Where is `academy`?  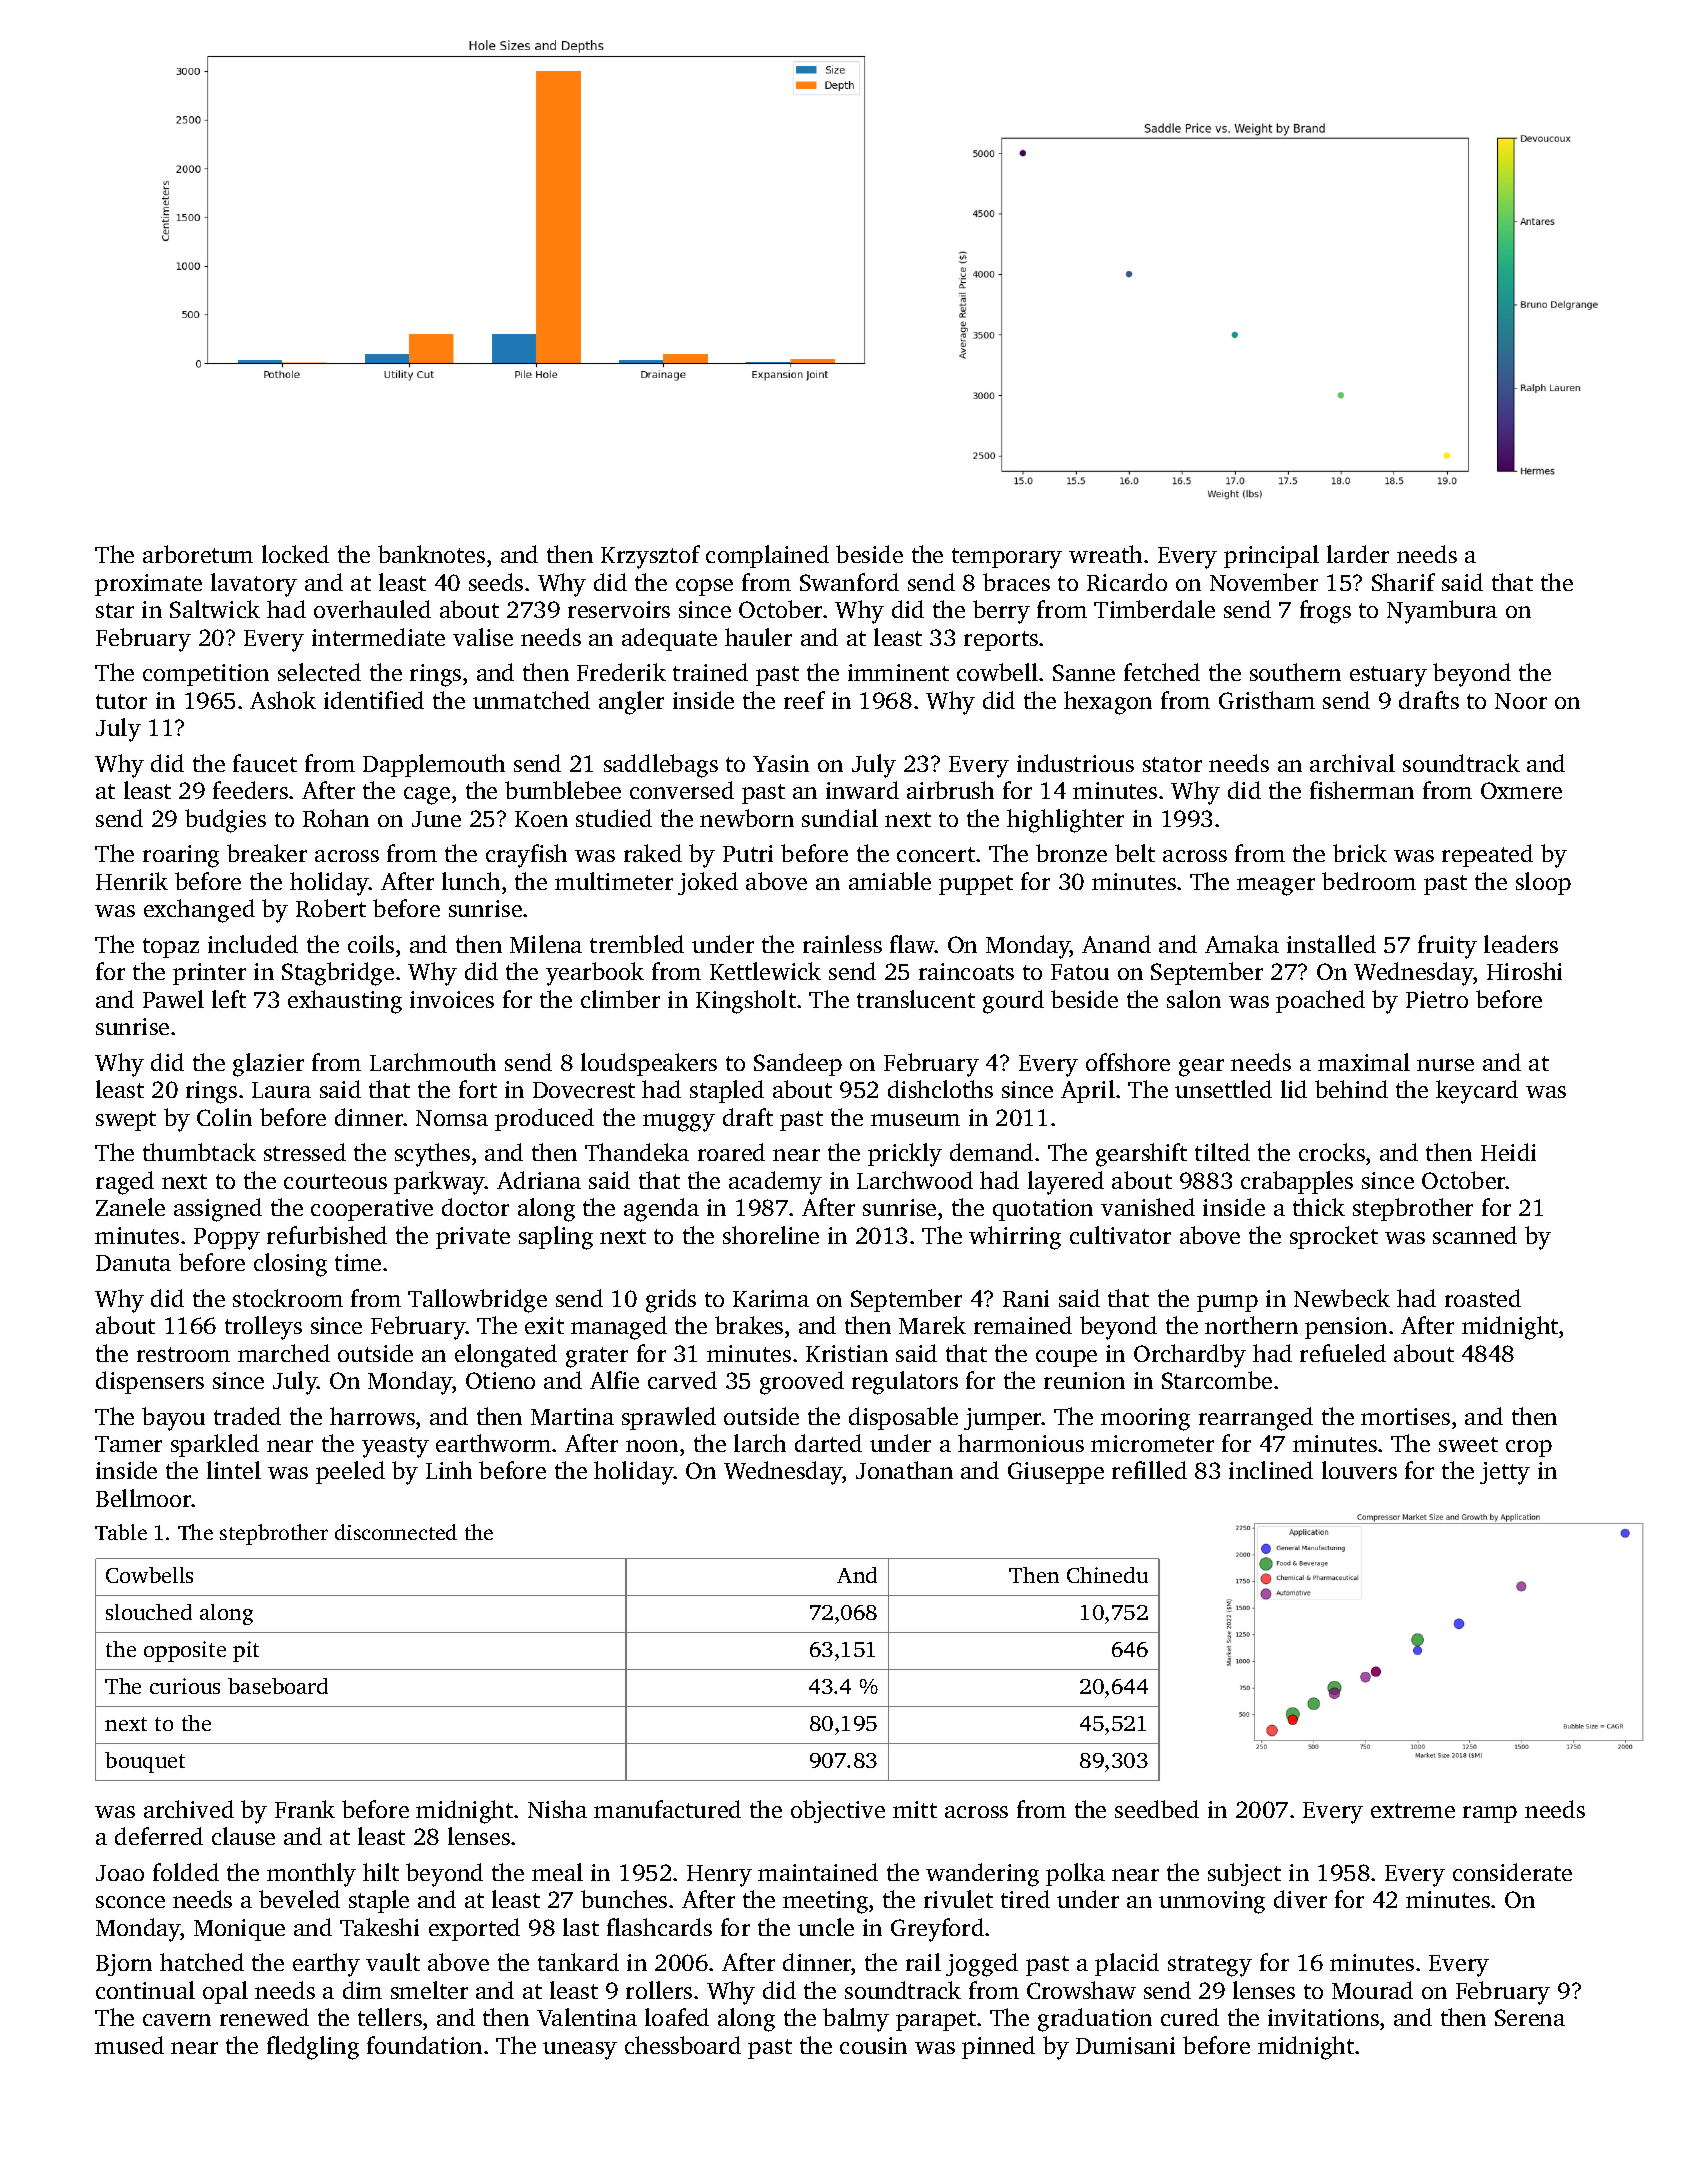 academy is located at coordinates (775, 1183).
